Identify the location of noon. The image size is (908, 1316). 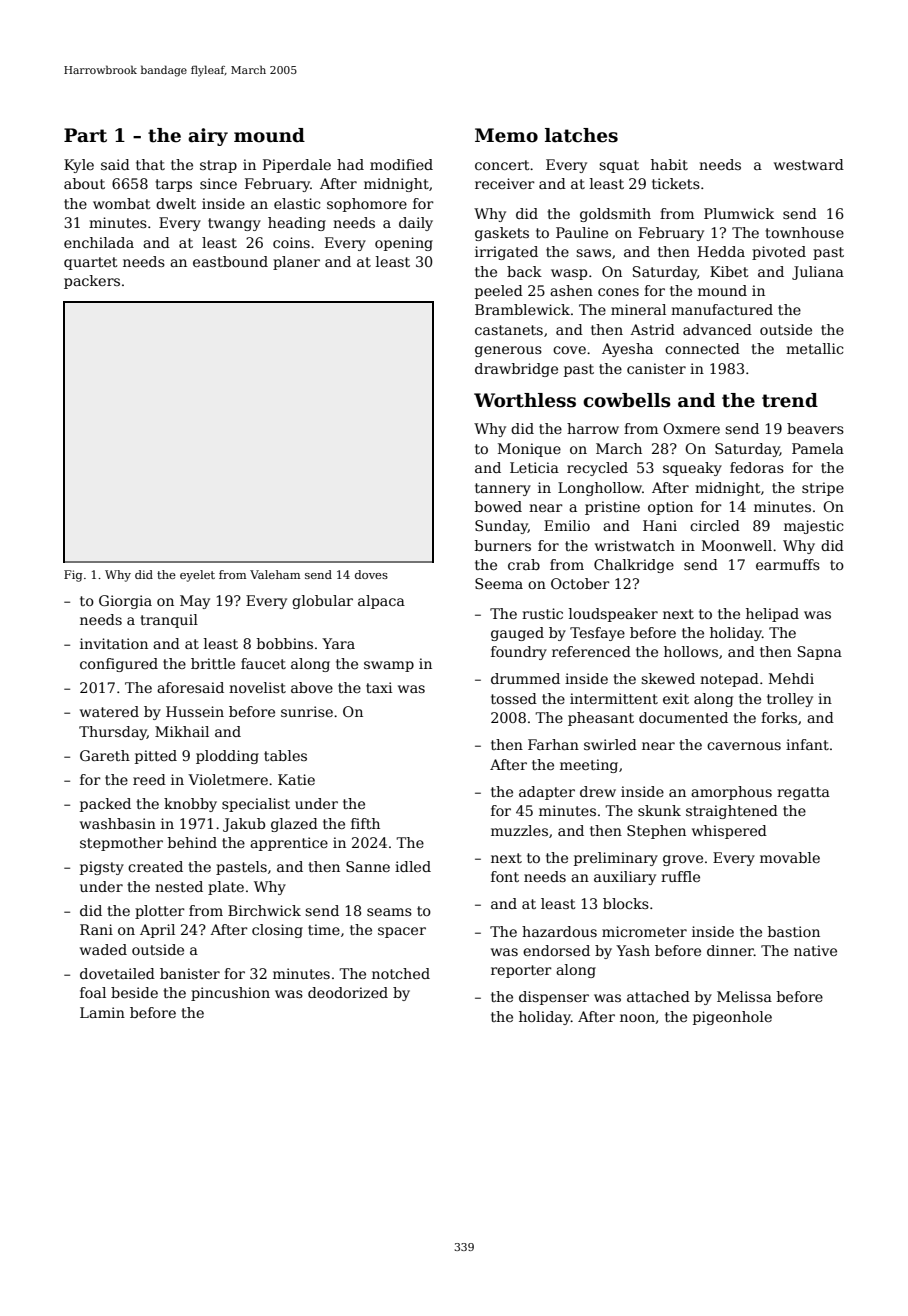
(637, 1018).
